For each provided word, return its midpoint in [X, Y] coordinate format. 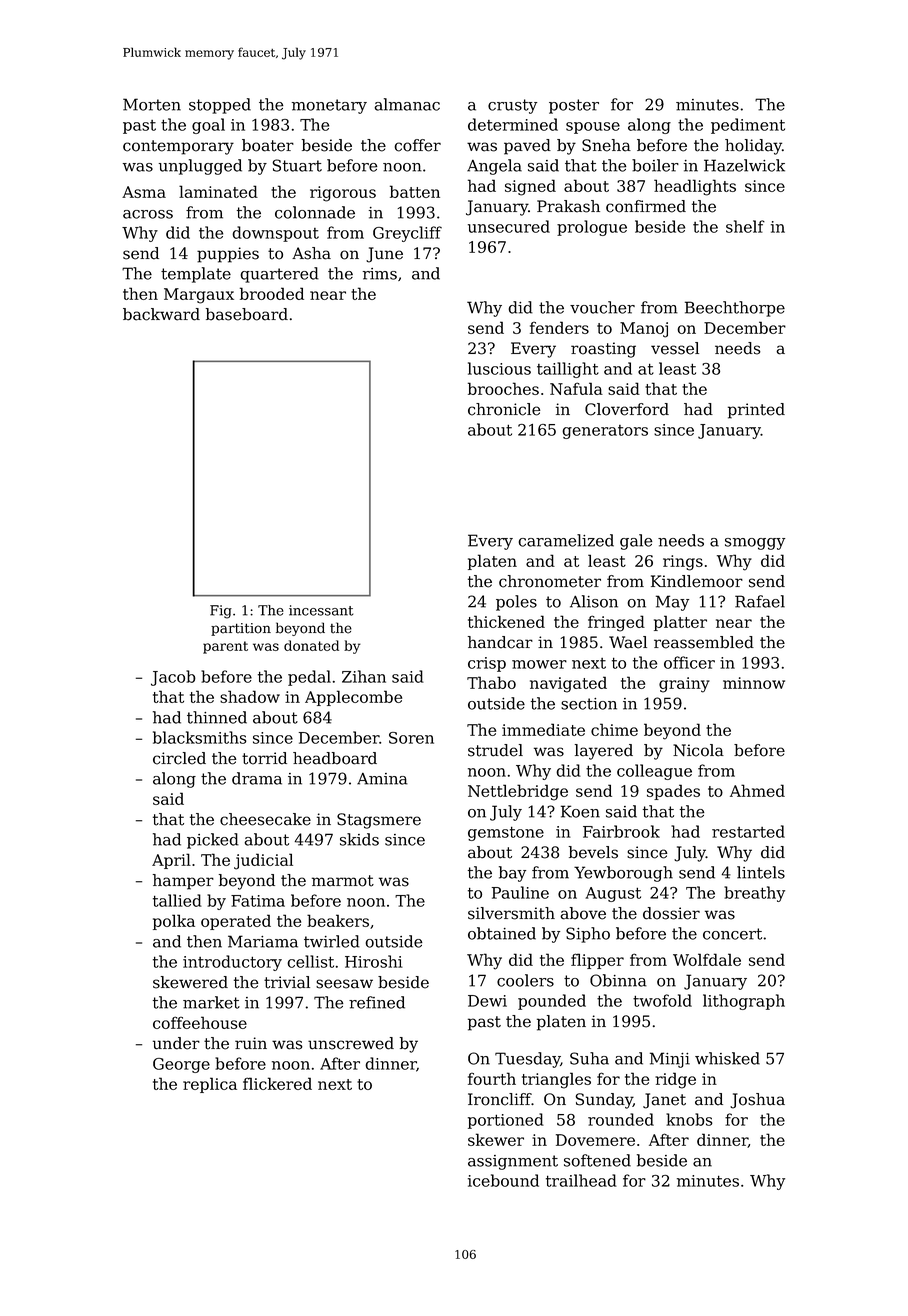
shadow [250, 696]
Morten [152, 104]
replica [210, 1085]
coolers [525, 980]
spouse [593, 128]
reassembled [704, 642]
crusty [512, 106]
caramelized [566, 540]
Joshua [757, 1101]
